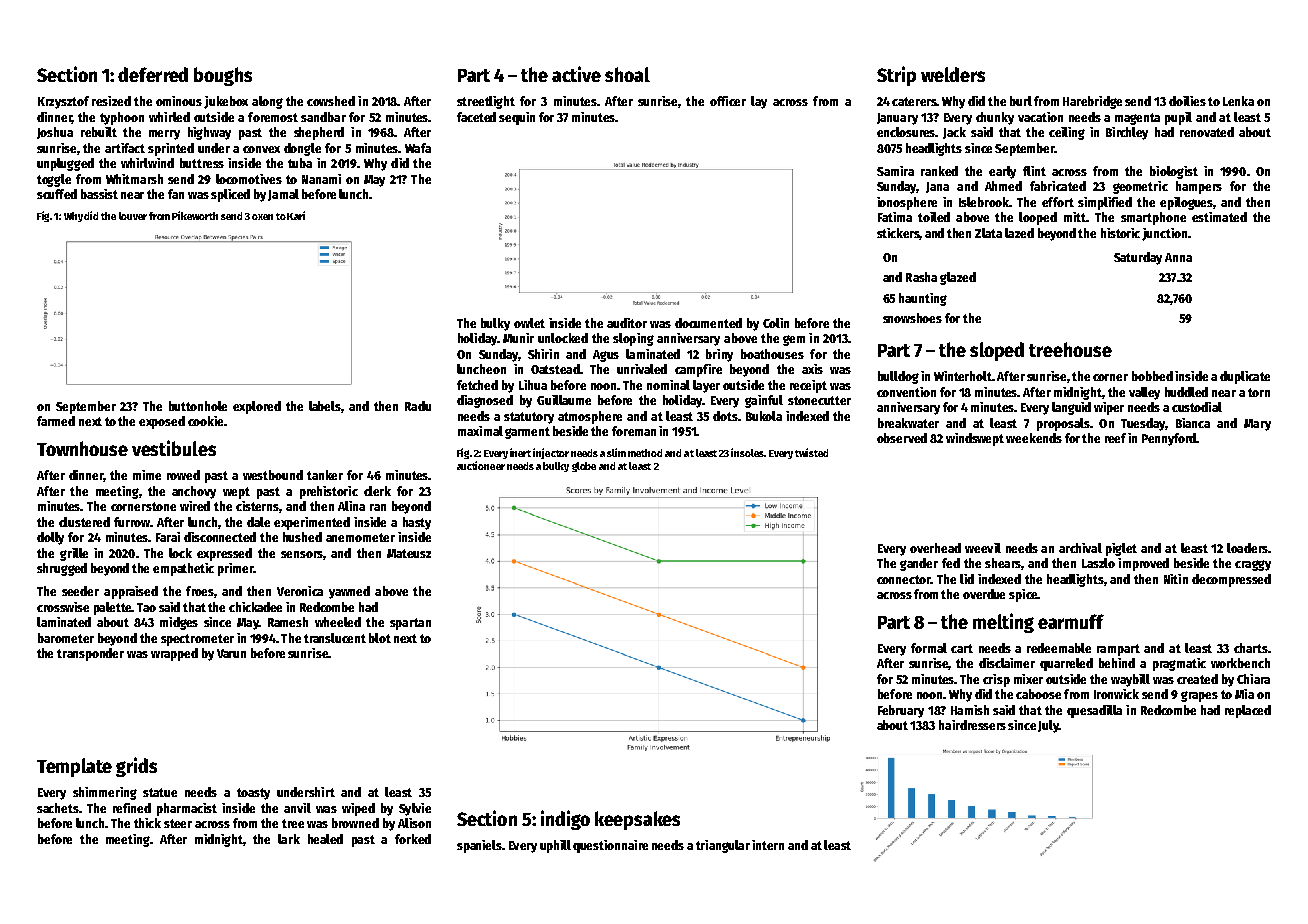 This page has height=924, width=1308. I want to click on welders, so click(953, 74).
